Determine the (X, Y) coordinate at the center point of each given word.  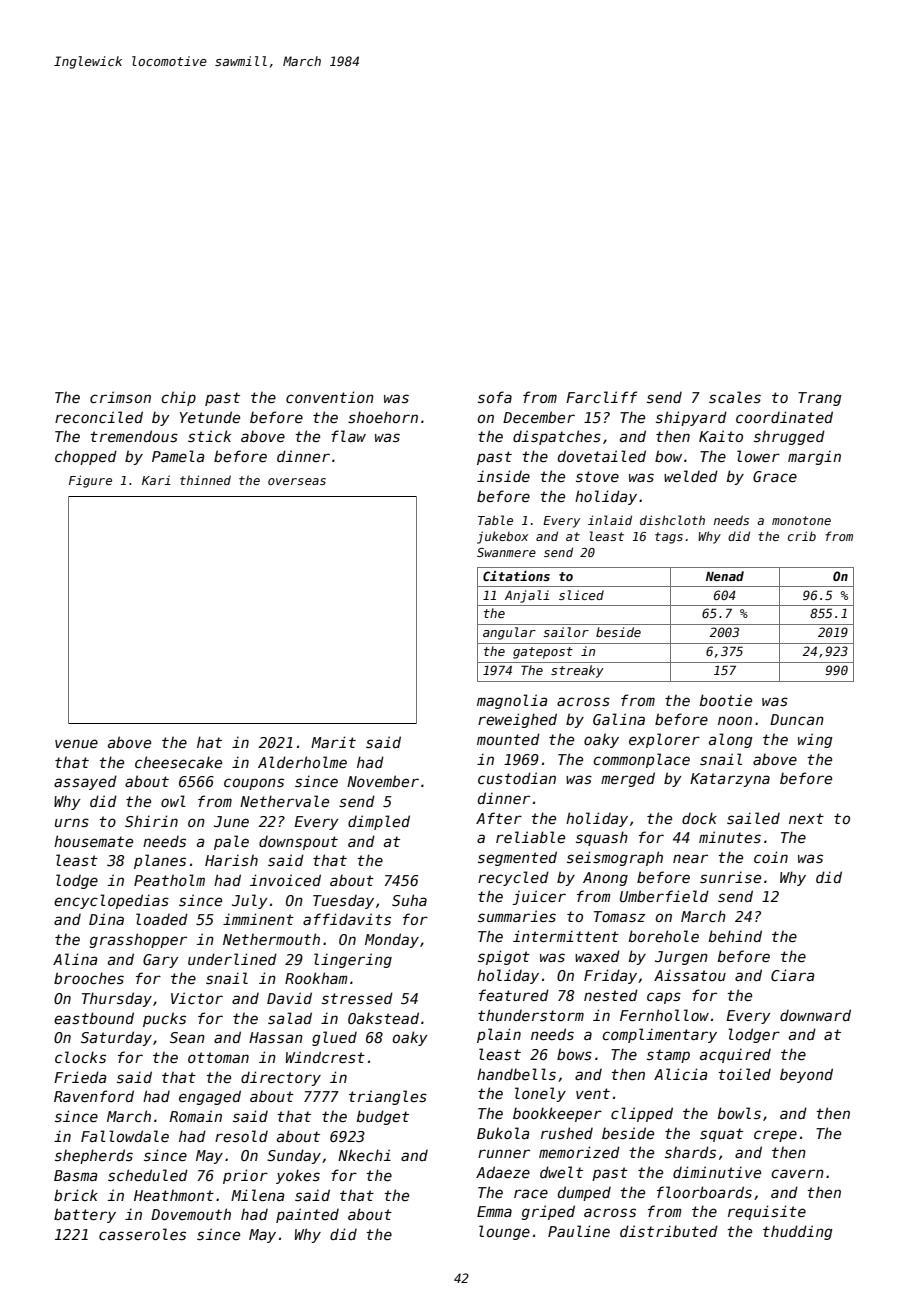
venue (76, 743)
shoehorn (383, 417)
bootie (726, 700)
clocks (80, 1057)
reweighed (517, 720)
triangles (388, 1097)
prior (245, 1176)
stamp (668, 1056)
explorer (664, 740)
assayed (85, 782)
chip (178, 398)
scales (735, 397)
